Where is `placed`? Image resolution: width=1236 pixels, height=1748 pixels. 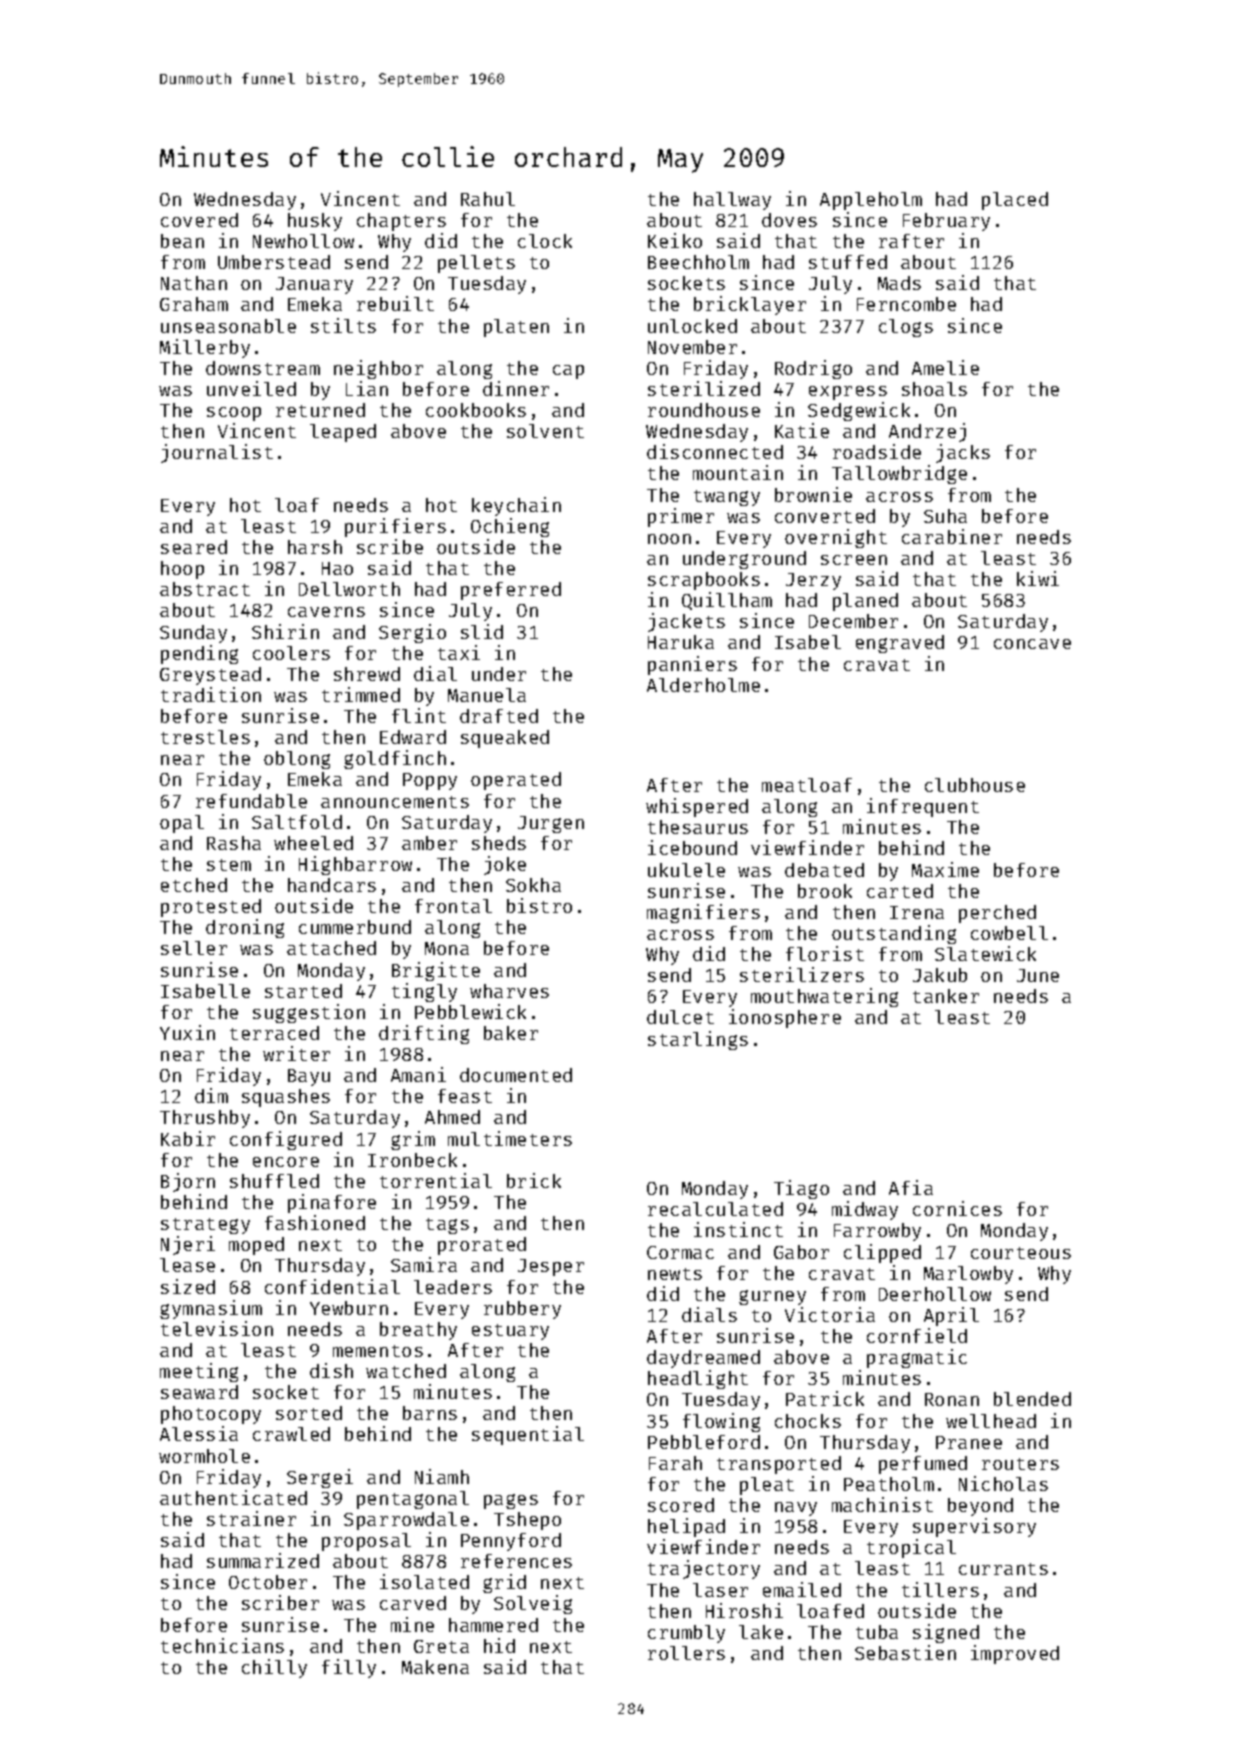 placed is located at coordinates (1015, 201).
